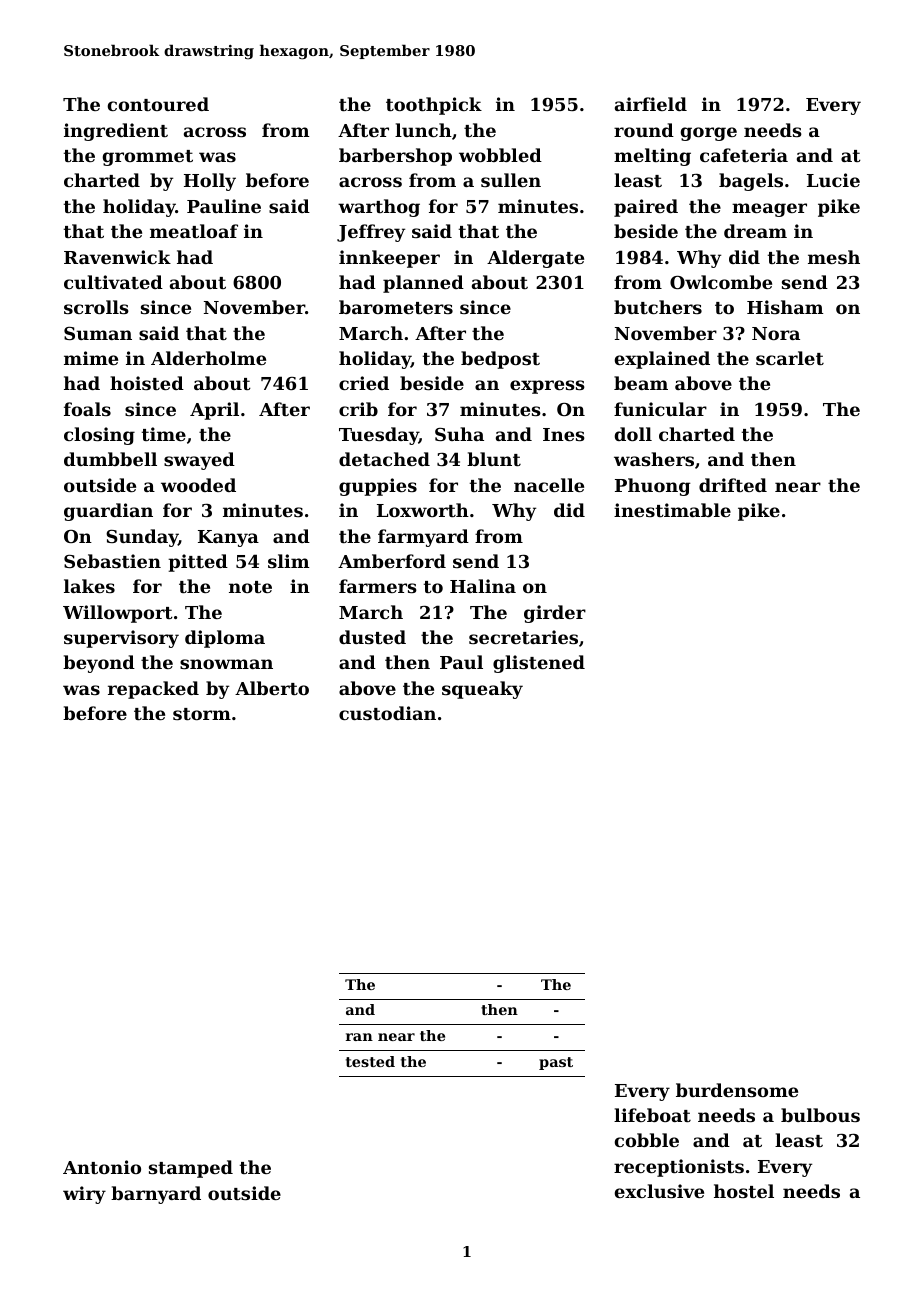 The image size is (924, 1308). What do you see at coordinates (737, 1090) in the screenshot?
I see `burdensome` at bounding box center [737, 1090].
